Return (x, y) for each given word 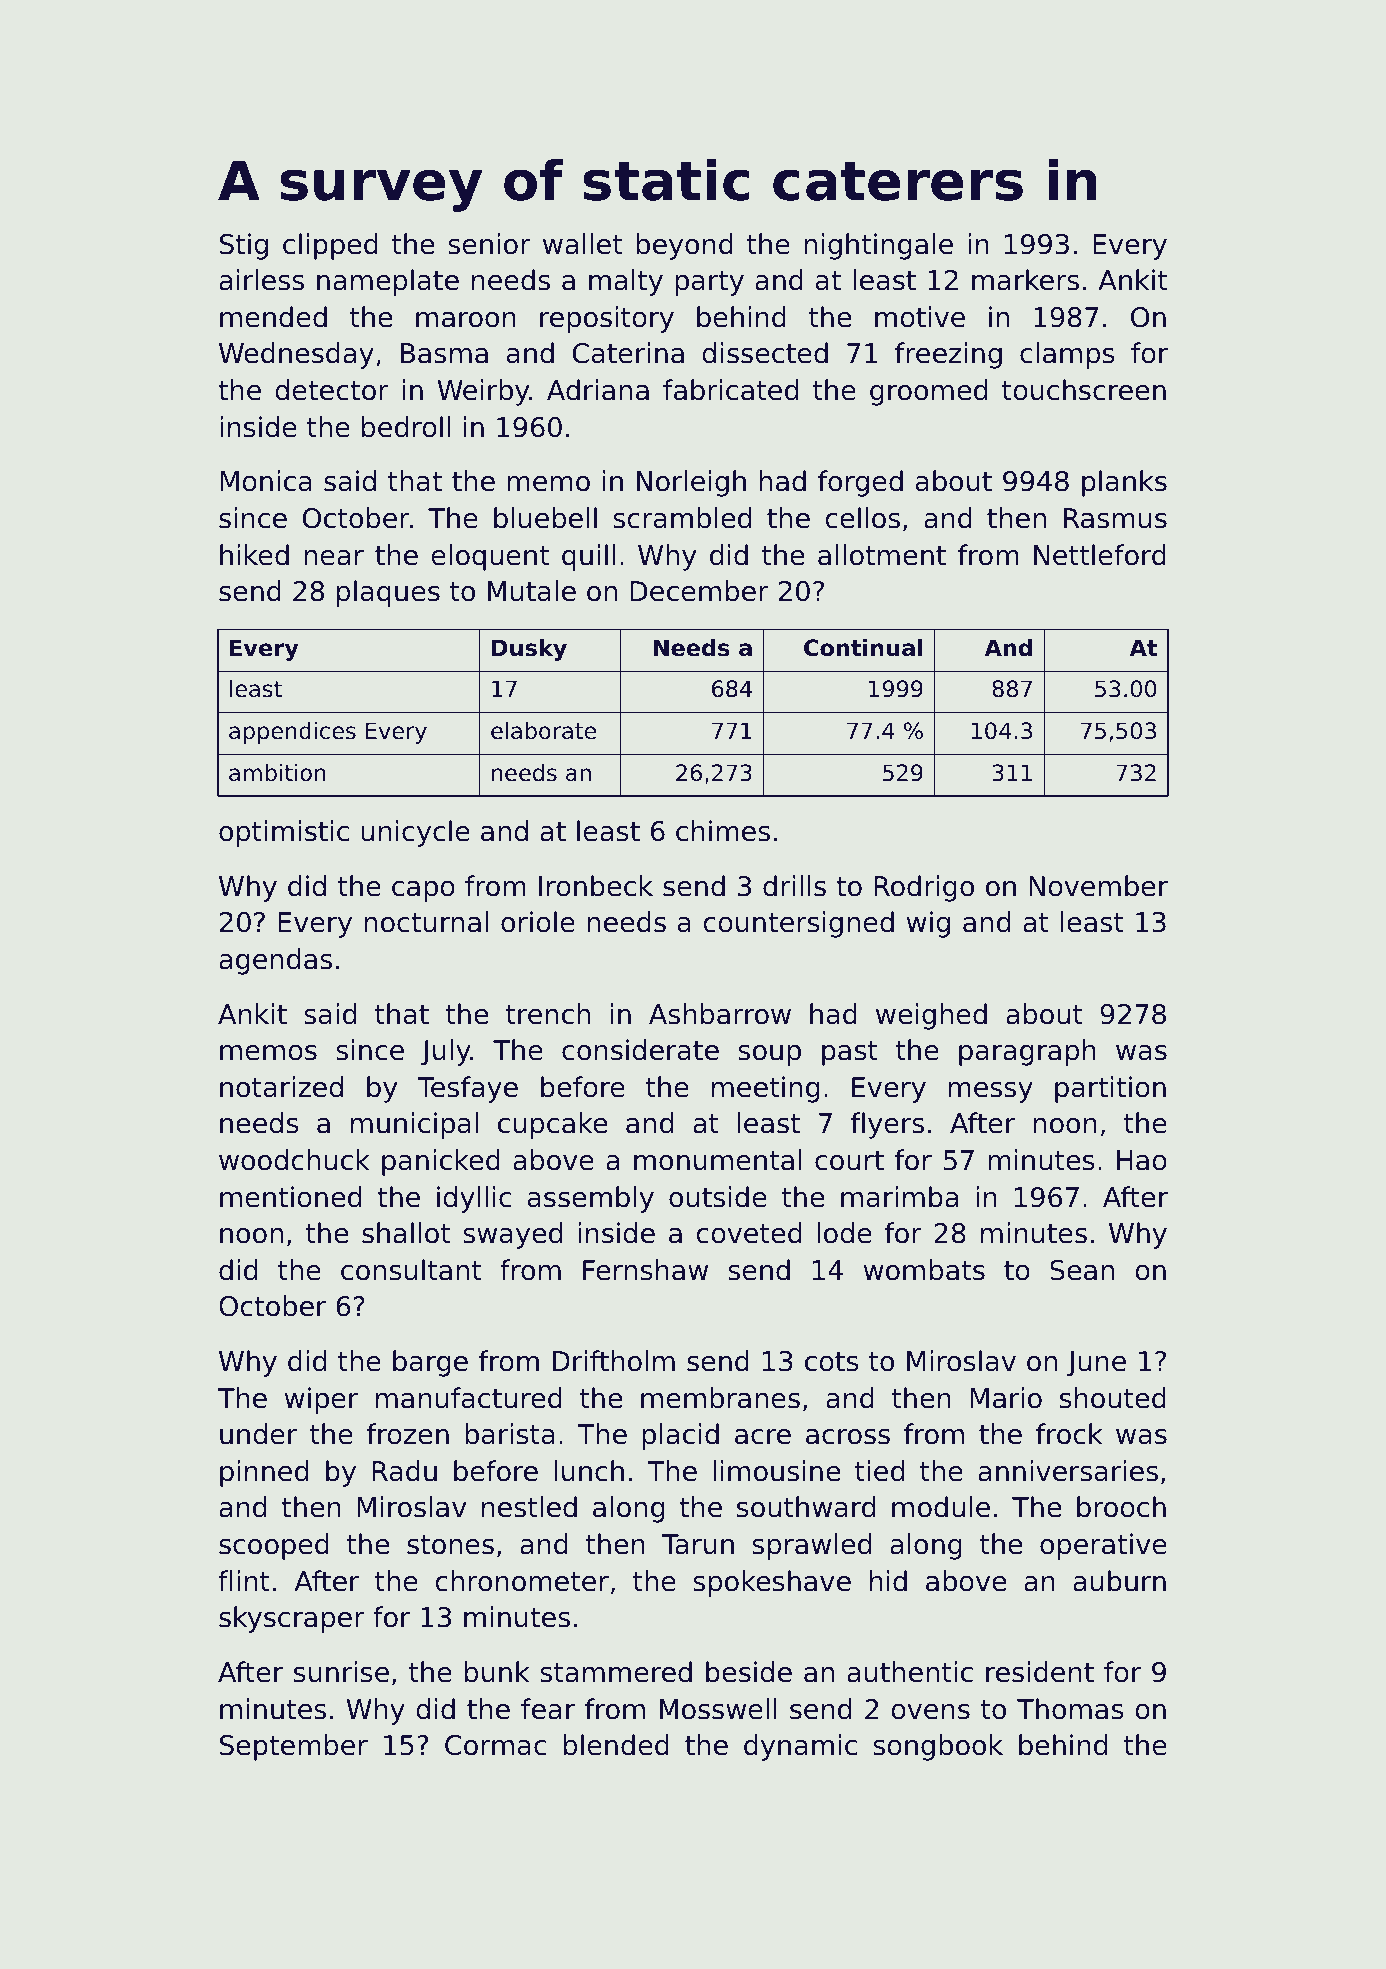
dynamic (800, 1747)
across (848, 1437)
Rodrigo (924, 888)
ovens (930, 1712)
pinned (264, 1473)
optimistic (284, 833)
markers (1025, 280)
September (294, 1747)
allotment (882, 555)
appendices (292, 733)
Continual (863, 648)
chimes (723, 831)
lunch (589, 1471)
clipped (330, 246)
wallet (582, 244)
